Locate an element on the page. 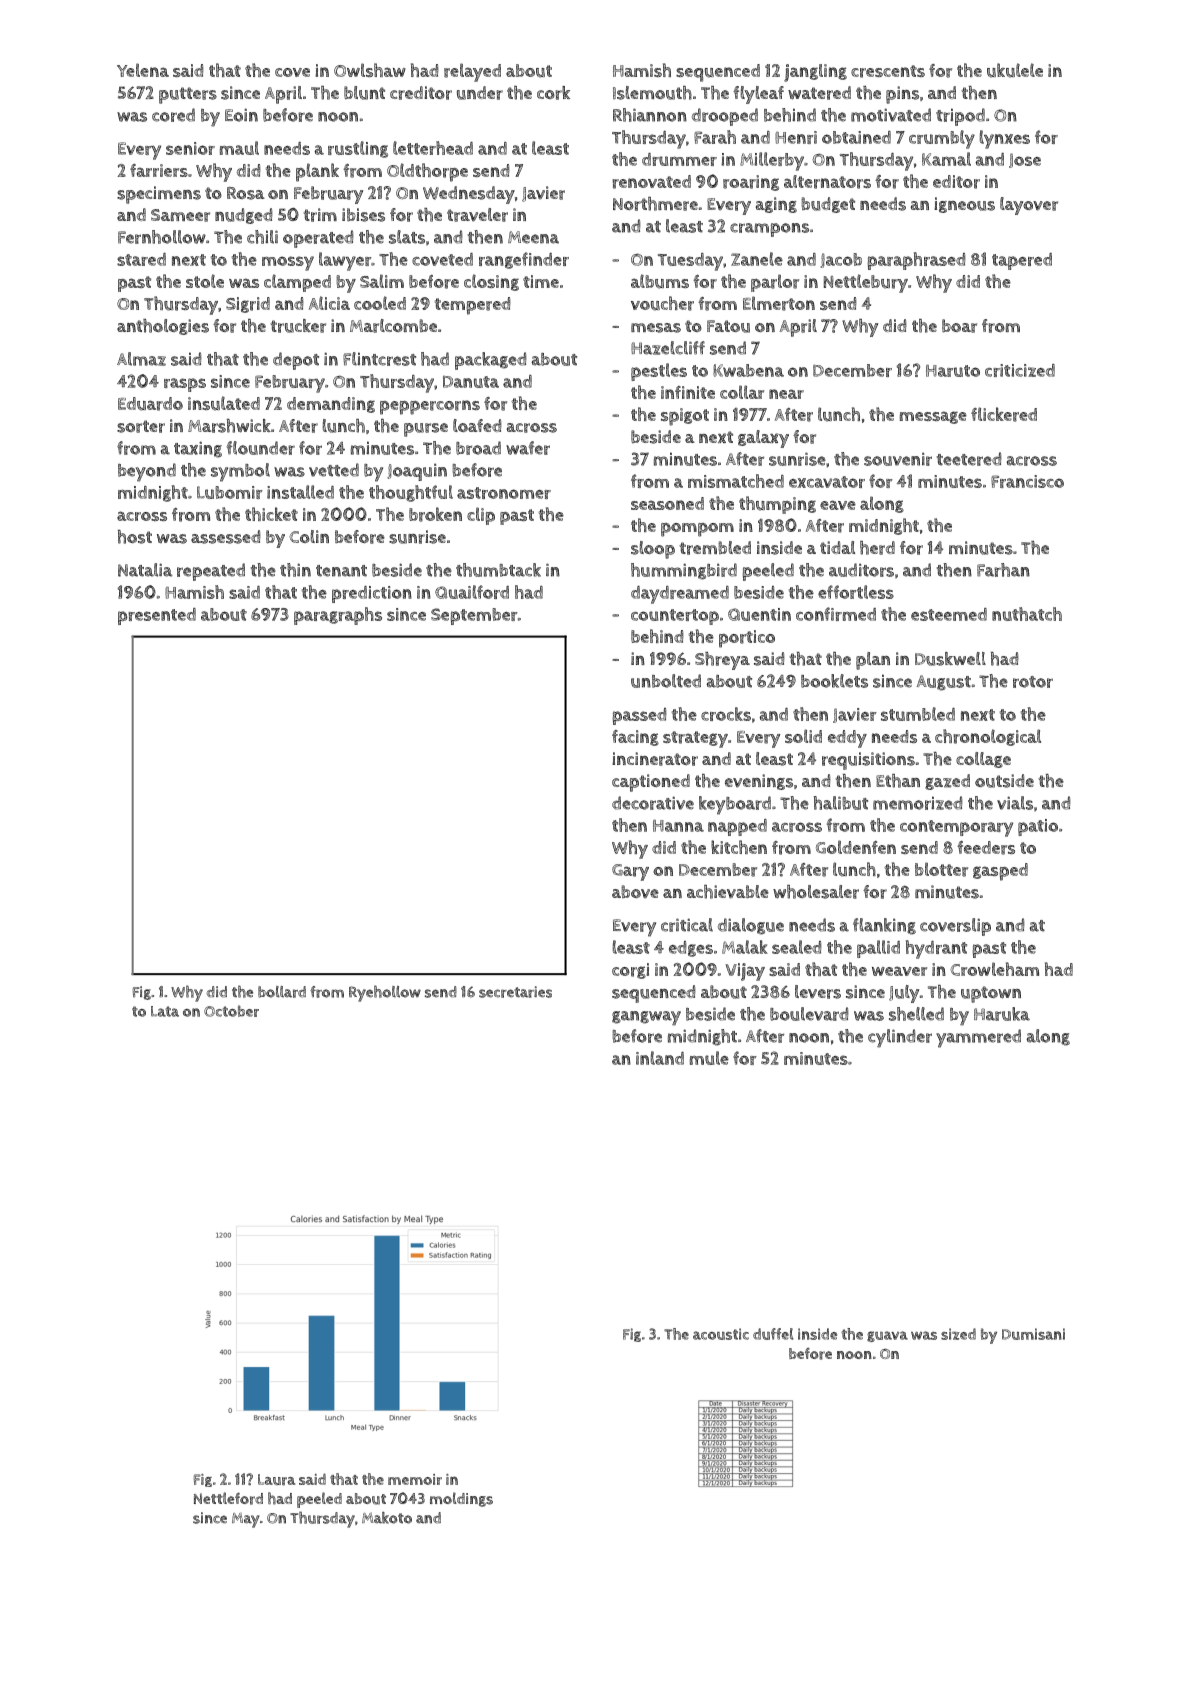 The width and height of the page is (1193, 1688). Owlshaw is located at coordinates (370, 70).
